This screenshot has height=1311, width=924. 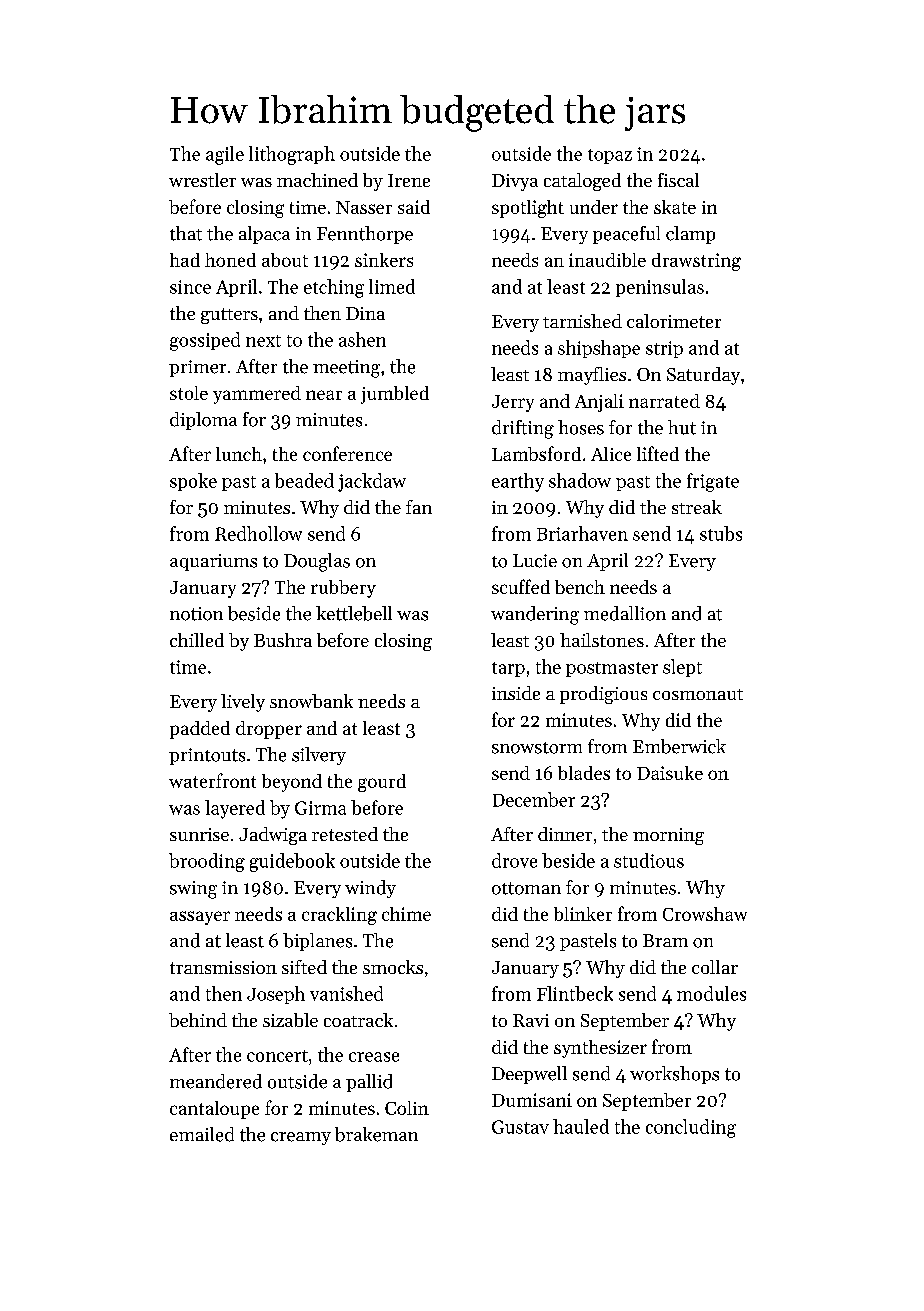 I want to click on Gustav, so click(x=520, y=1127).
